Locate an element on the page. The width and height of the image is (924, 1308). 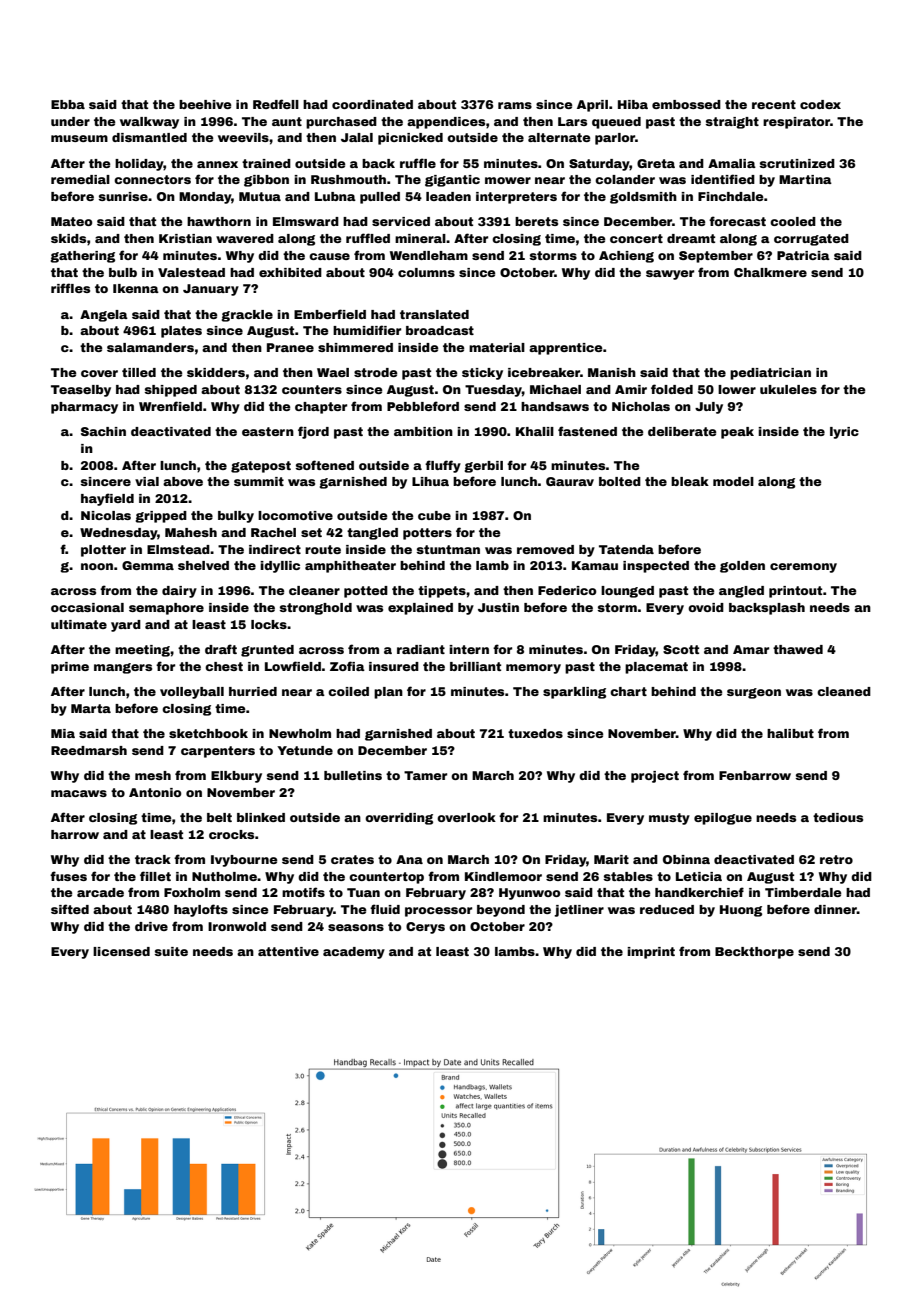
sunrise is located at coordinates (123, 196).
